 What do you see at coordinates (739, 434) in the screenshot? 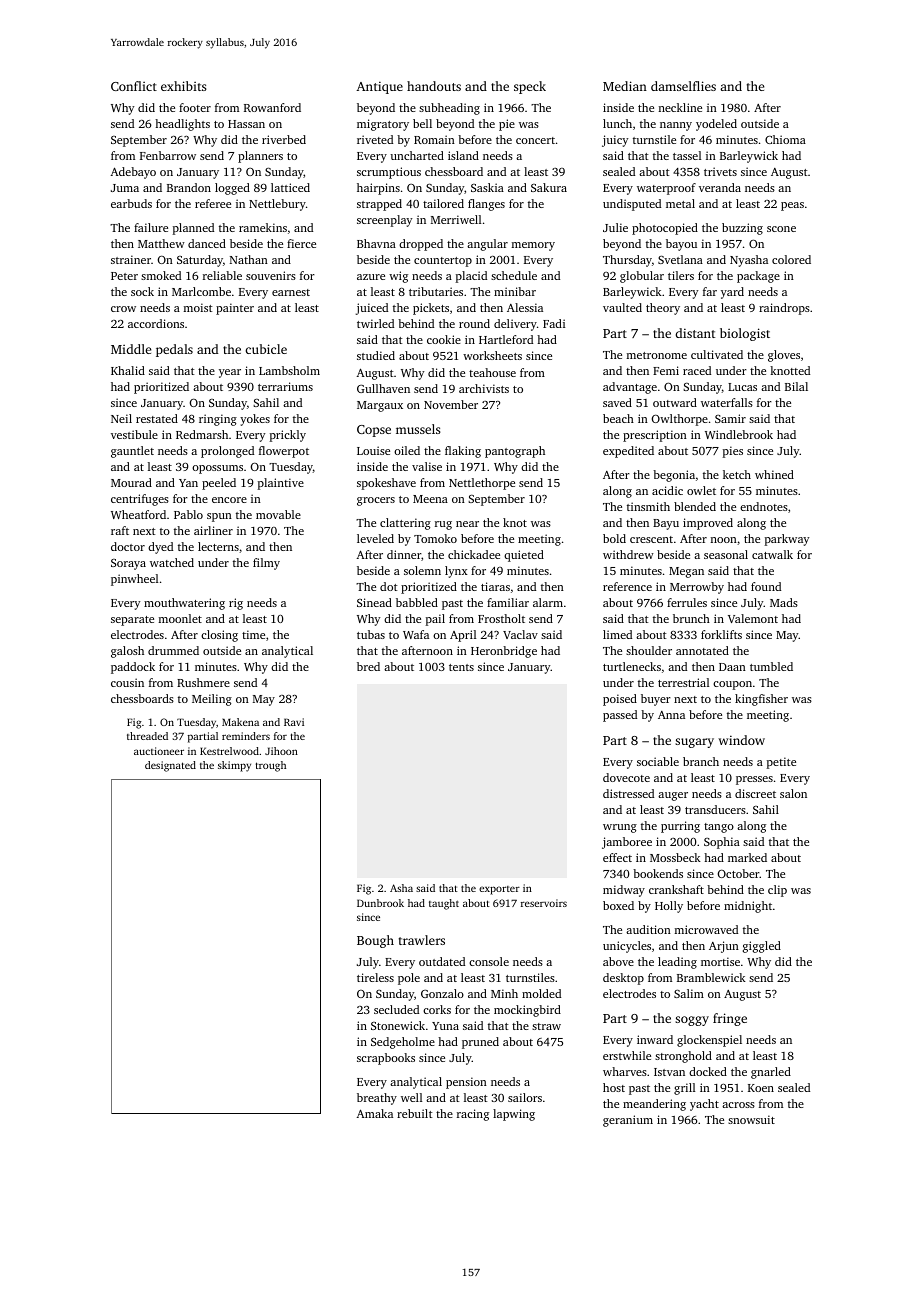
I see `Windlebrook` at bounding box center [739, 434].
